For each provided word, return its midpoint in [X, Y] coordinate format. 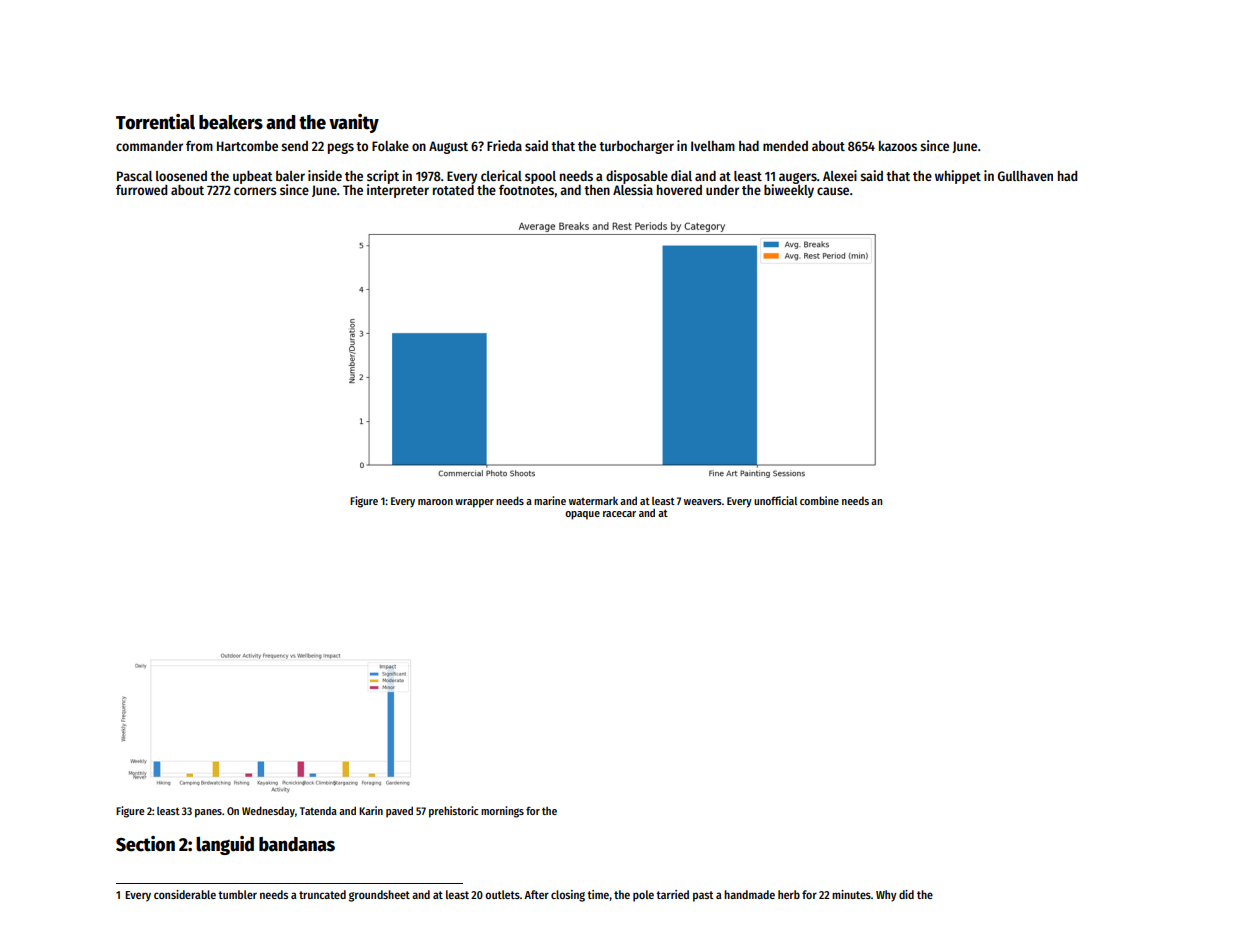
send [295, 146]
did [906, 894]
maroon [435, 502]
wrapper [474, 503]
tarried [672, 894]
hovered [679, 190]
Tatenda [318, 810]
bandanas [297, 844]
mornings [502, 812]
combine [819, 500]
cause [833, 191]
